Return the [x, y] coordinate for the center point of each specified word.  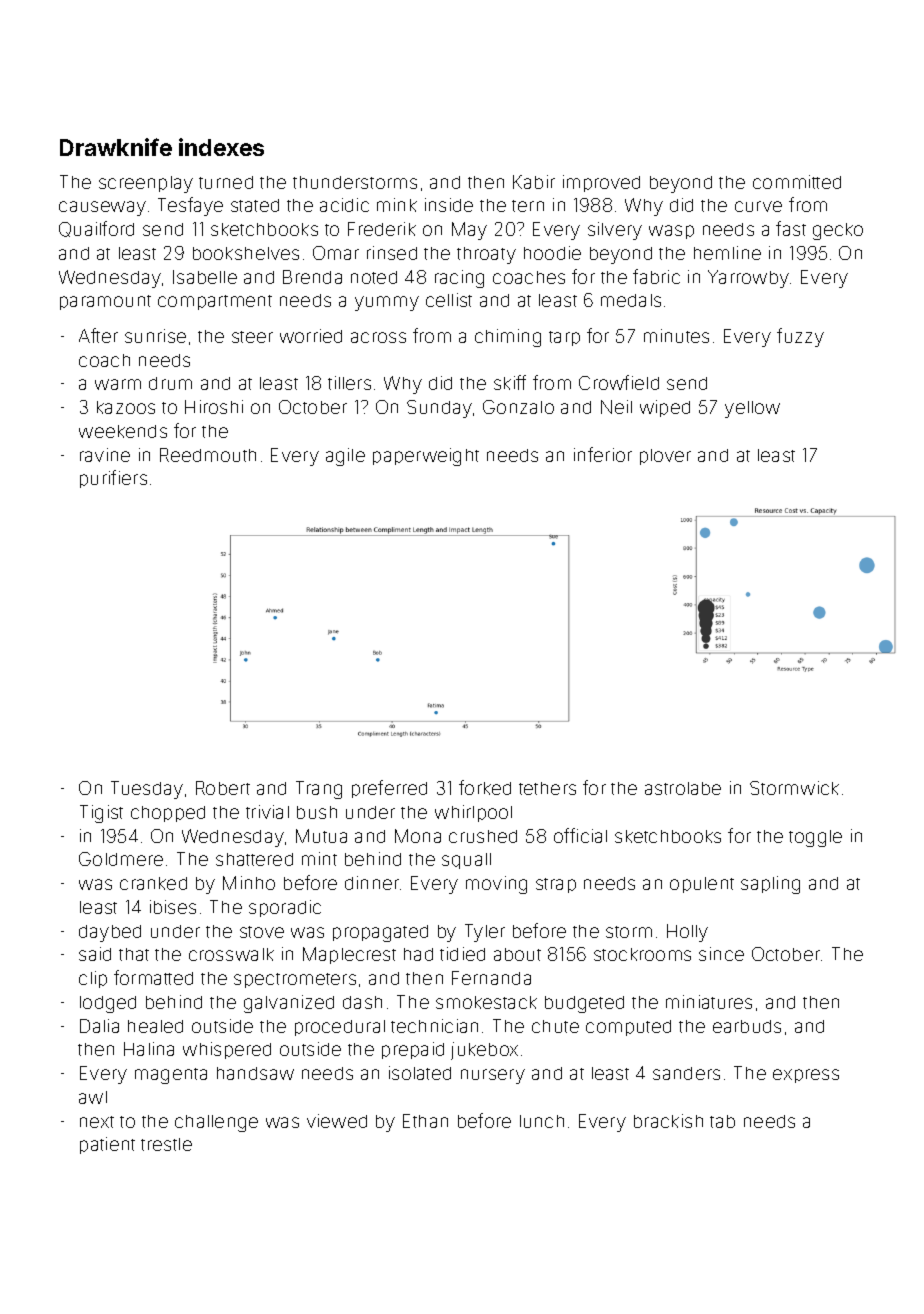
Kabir [534, 182]
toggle [815, 838]
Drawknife [116, 147]
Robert [223, 788]
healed [155, 1026]
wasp [671, 232]
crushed [483, 836]
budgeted [584, 1004]
